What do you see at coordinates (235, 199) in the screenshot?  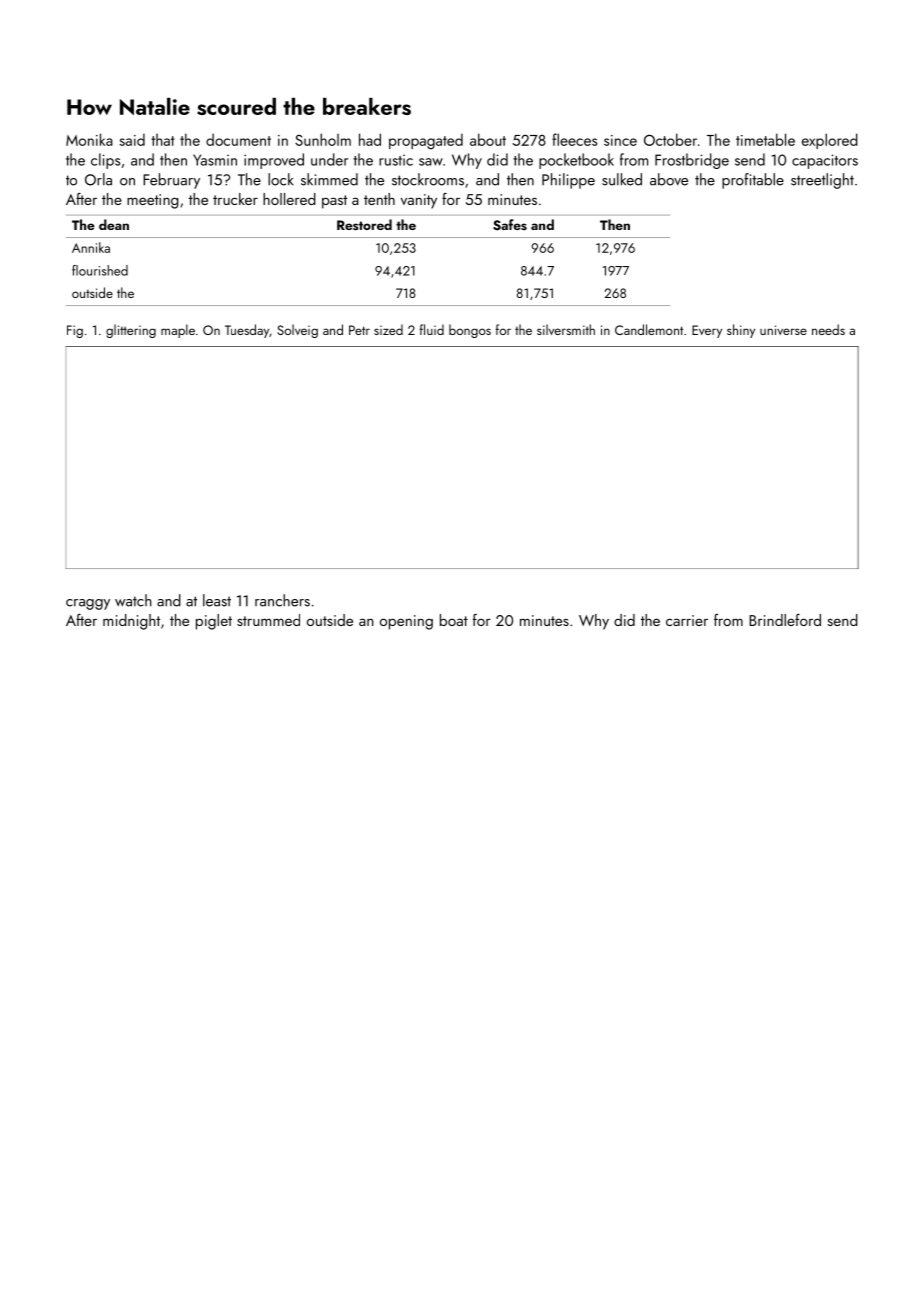 I see `trucker` at bounding box center [235, 199].
